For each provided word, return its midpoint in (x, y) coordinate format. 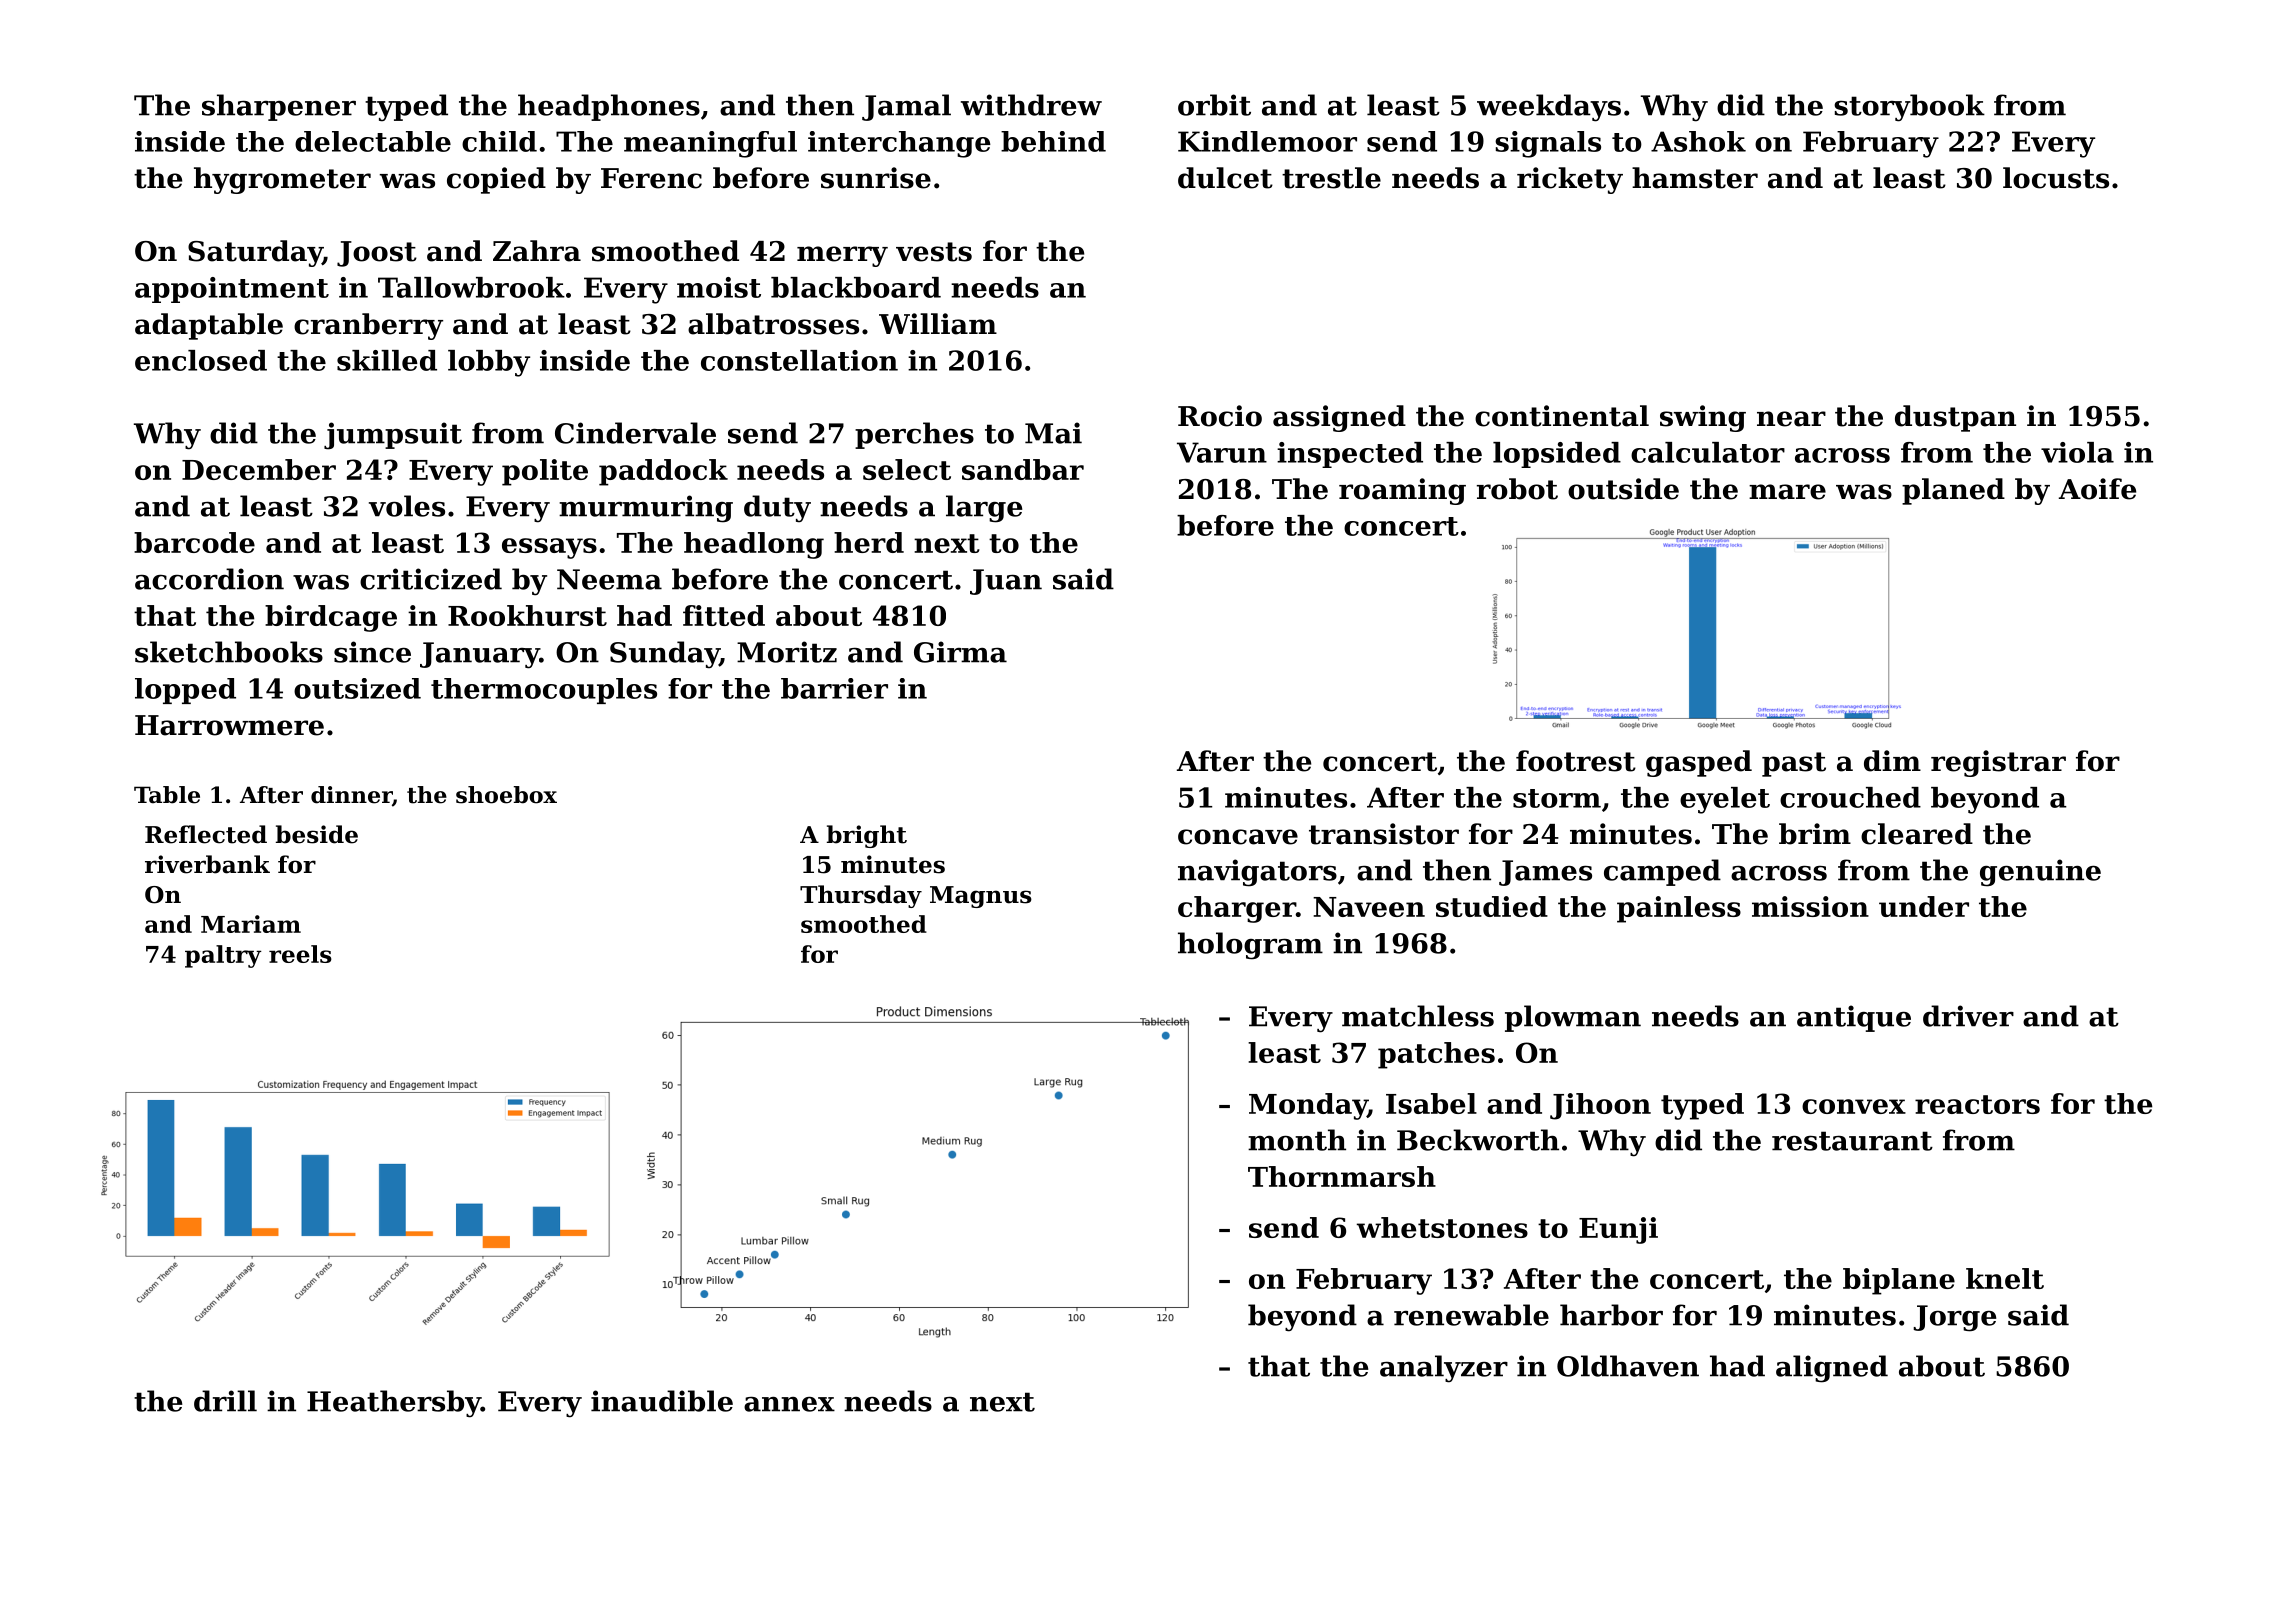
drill (225, 1401)
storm (1557, 798)
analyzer (1444, 1369)
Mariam (251, 924)
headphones (609, 107)
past (1794, 764)
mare (1787, 492)
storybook (1909, 108)
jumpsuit (393, 436)
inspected (1350, 455)
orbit (1214, 105)
